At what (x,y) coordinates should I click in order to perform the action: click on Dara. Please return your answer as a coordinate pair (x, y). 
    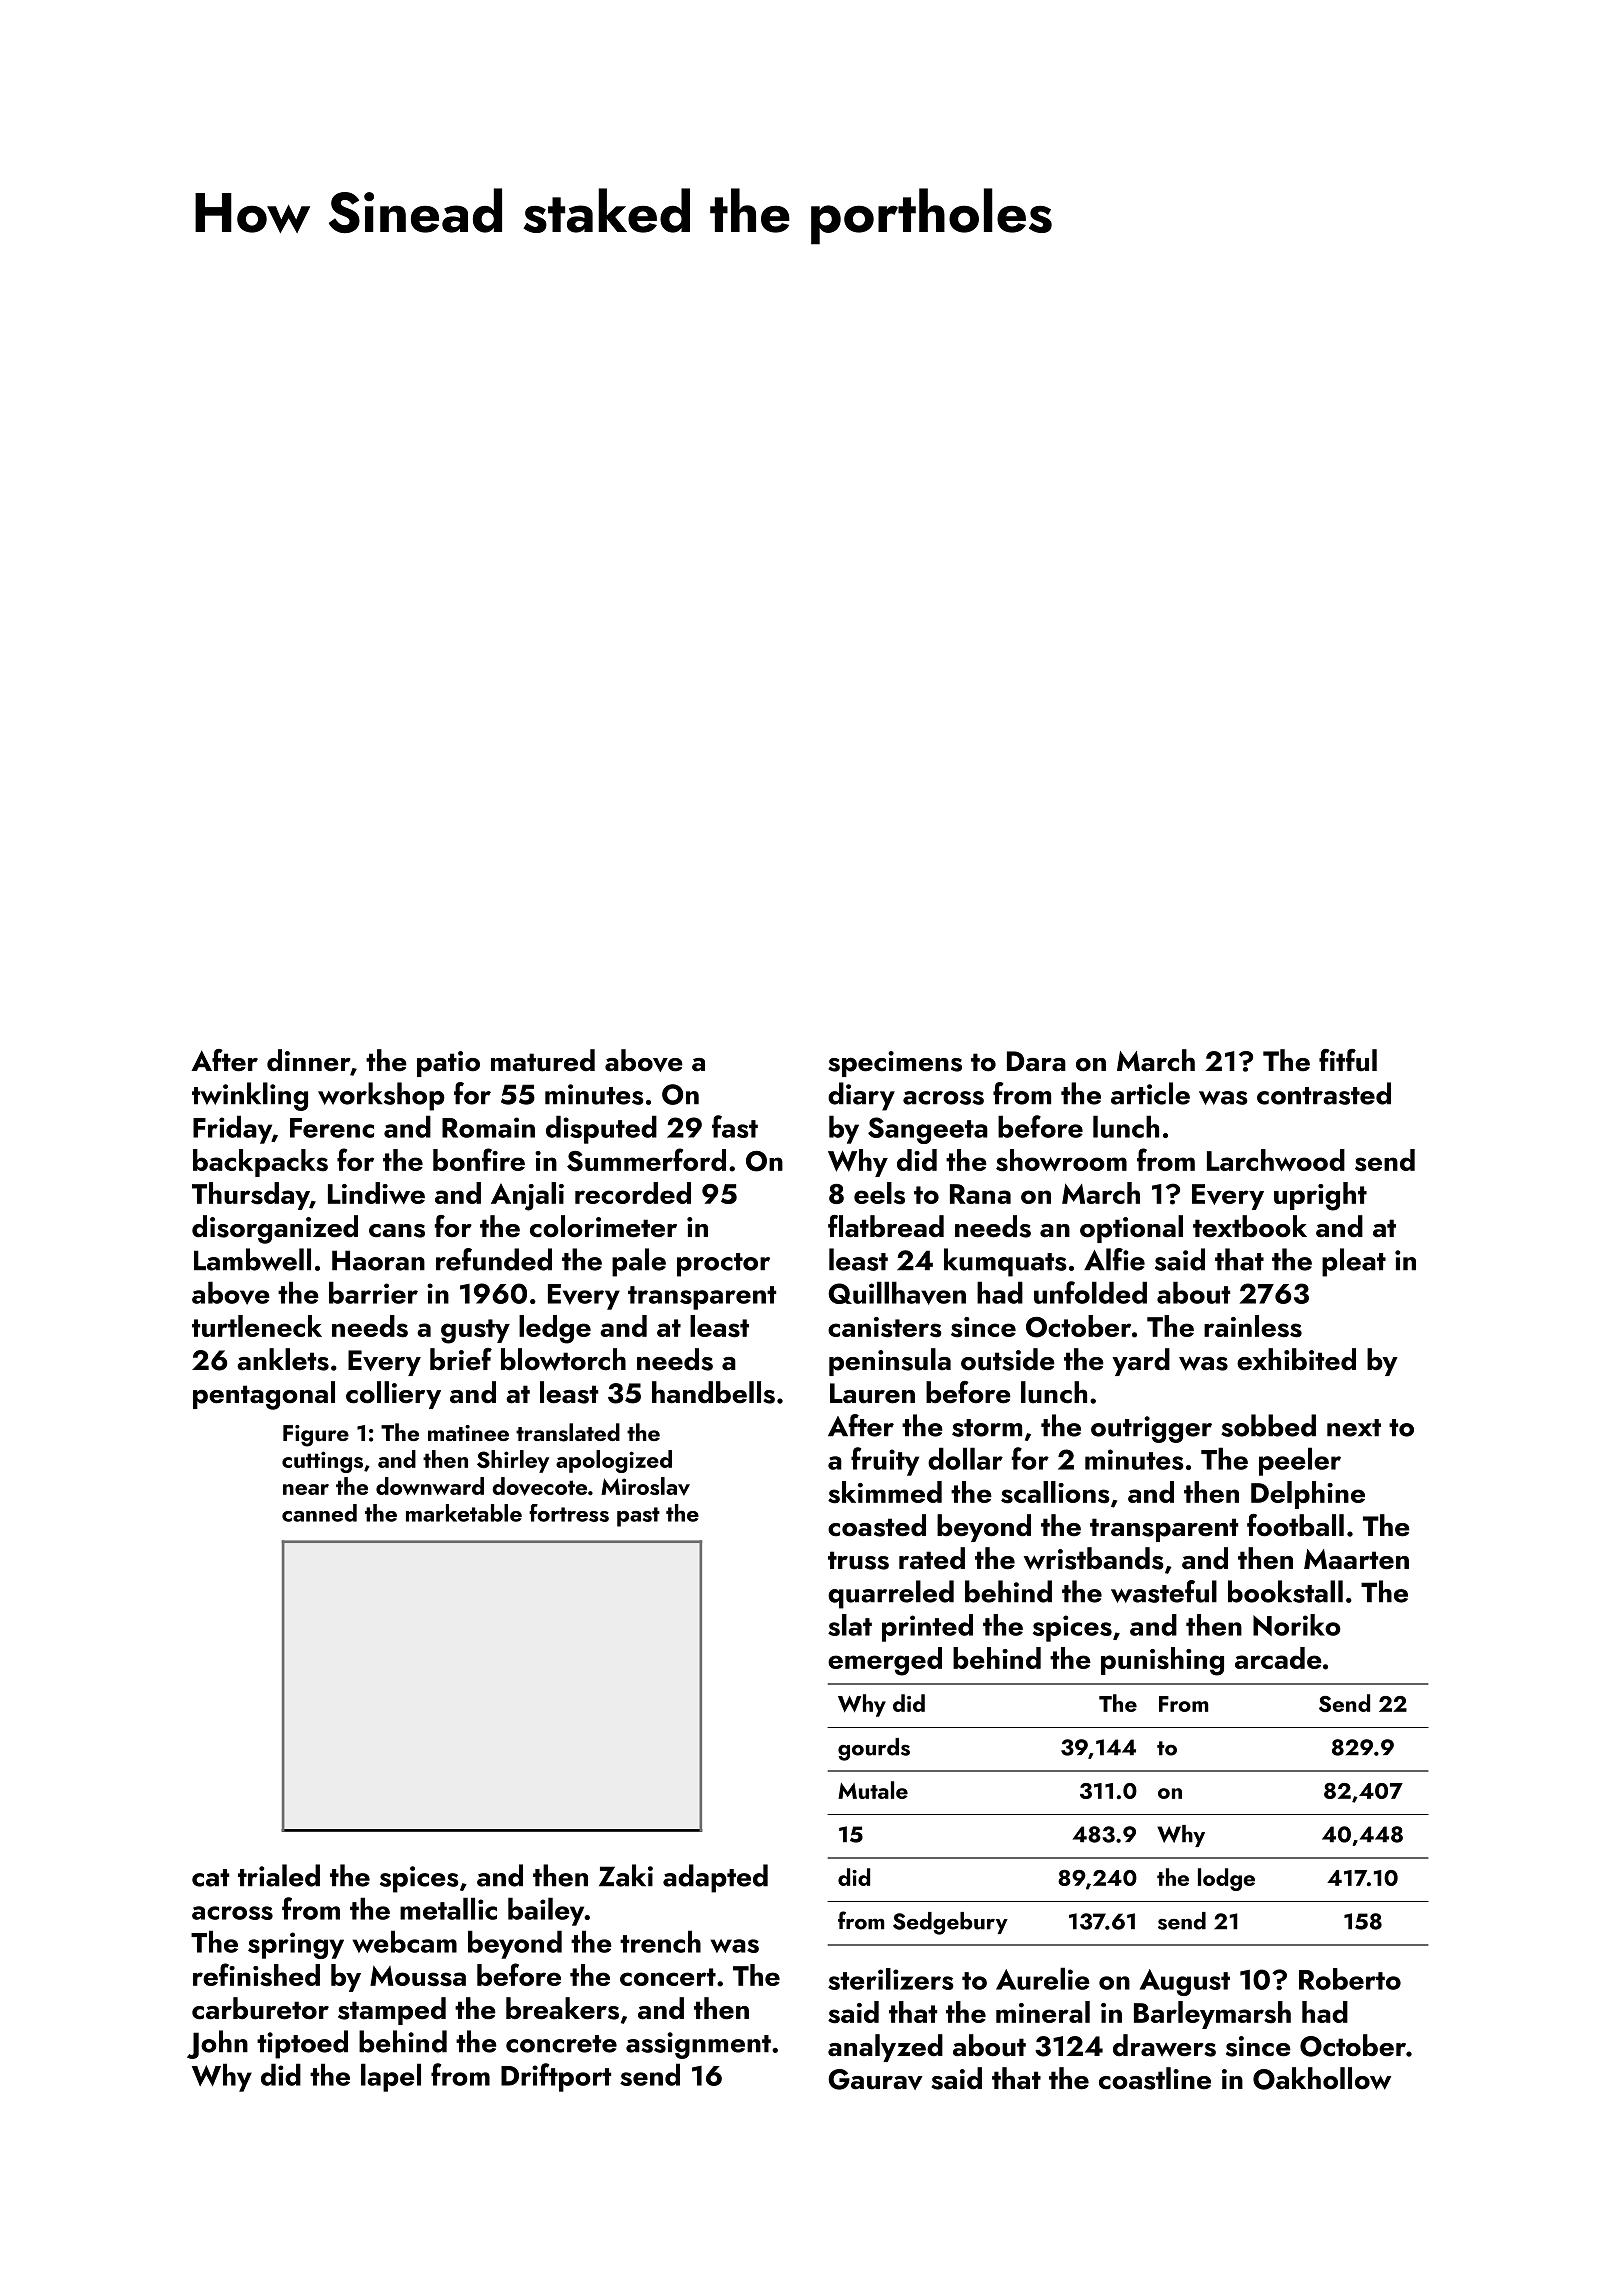
    Looking at the image, I should click on (1036, 1061).
